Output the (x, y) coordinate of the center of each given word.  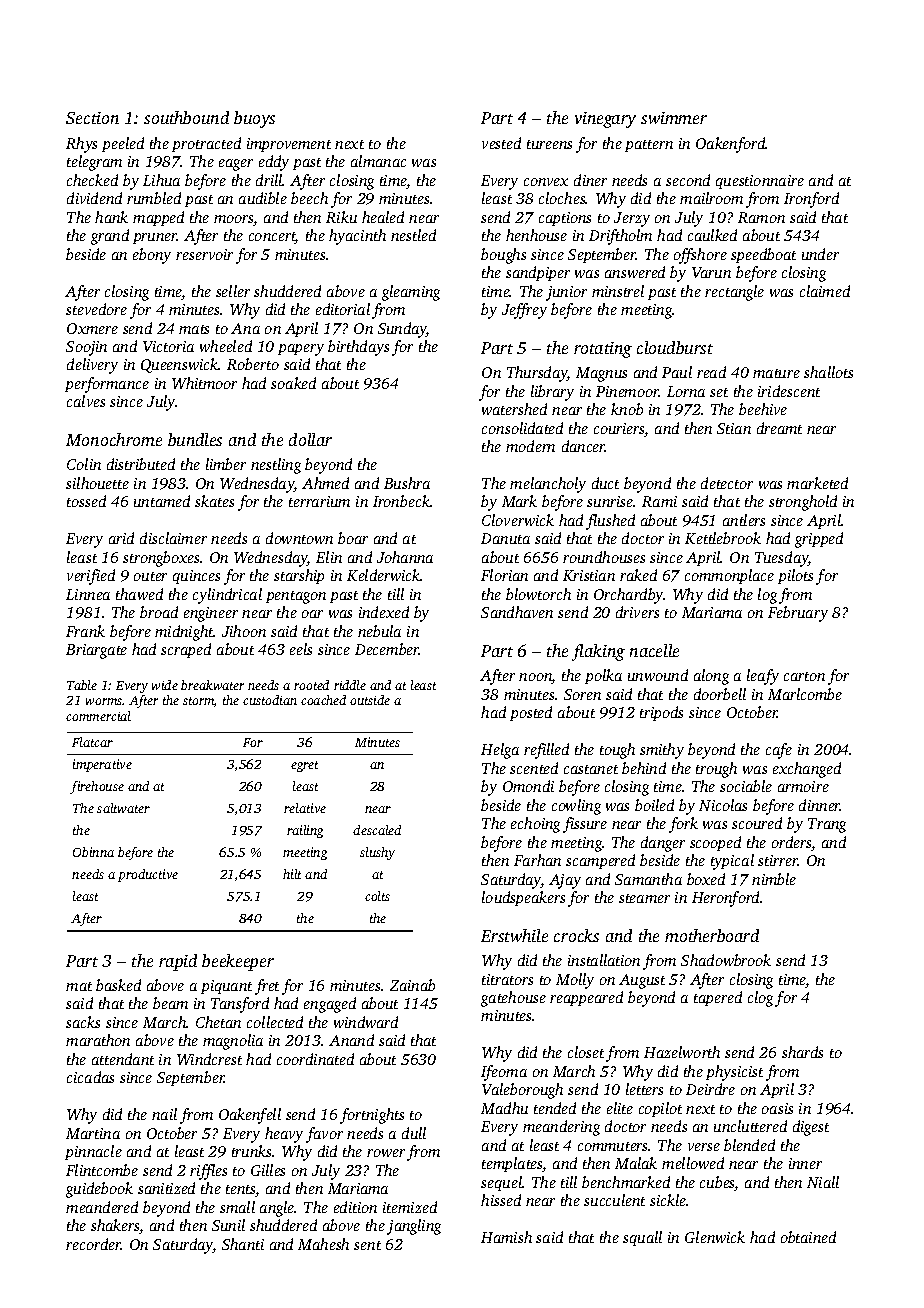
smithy (662, 751)
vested (501, 143)
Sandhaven (517, 612)
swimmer (674, 118)
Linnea (88, 594)
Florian (504, 575)
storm (199, 702)
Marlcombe (805, 694)
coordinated (315, 1059)
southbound (186, 117)
